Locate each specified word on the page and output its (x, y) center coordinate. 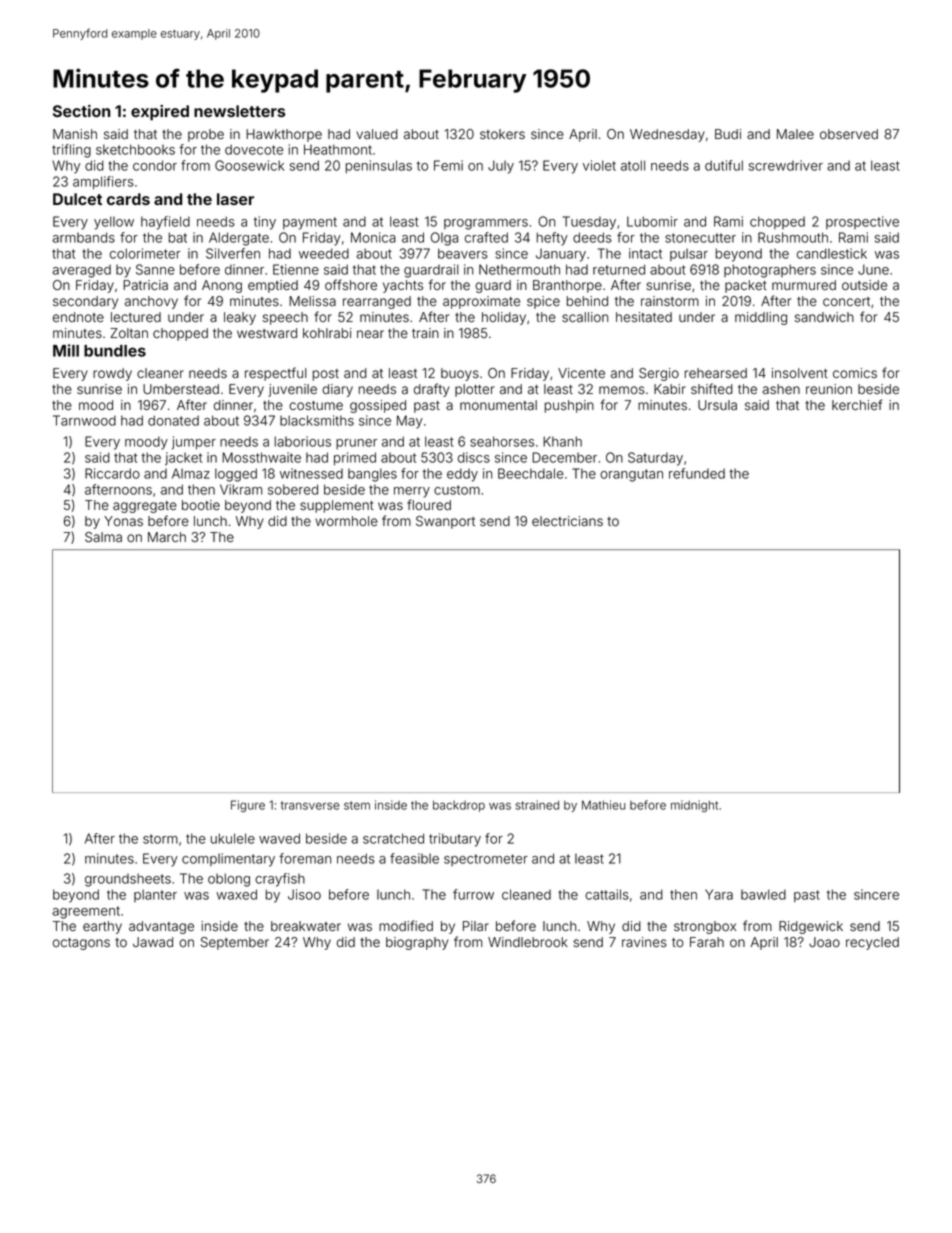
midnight (694, 806)
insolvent (800, 373)
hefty (552, 239)
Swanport (445, 522)
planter (155, 895)
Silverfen (233, 253)
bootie (201, 505)
